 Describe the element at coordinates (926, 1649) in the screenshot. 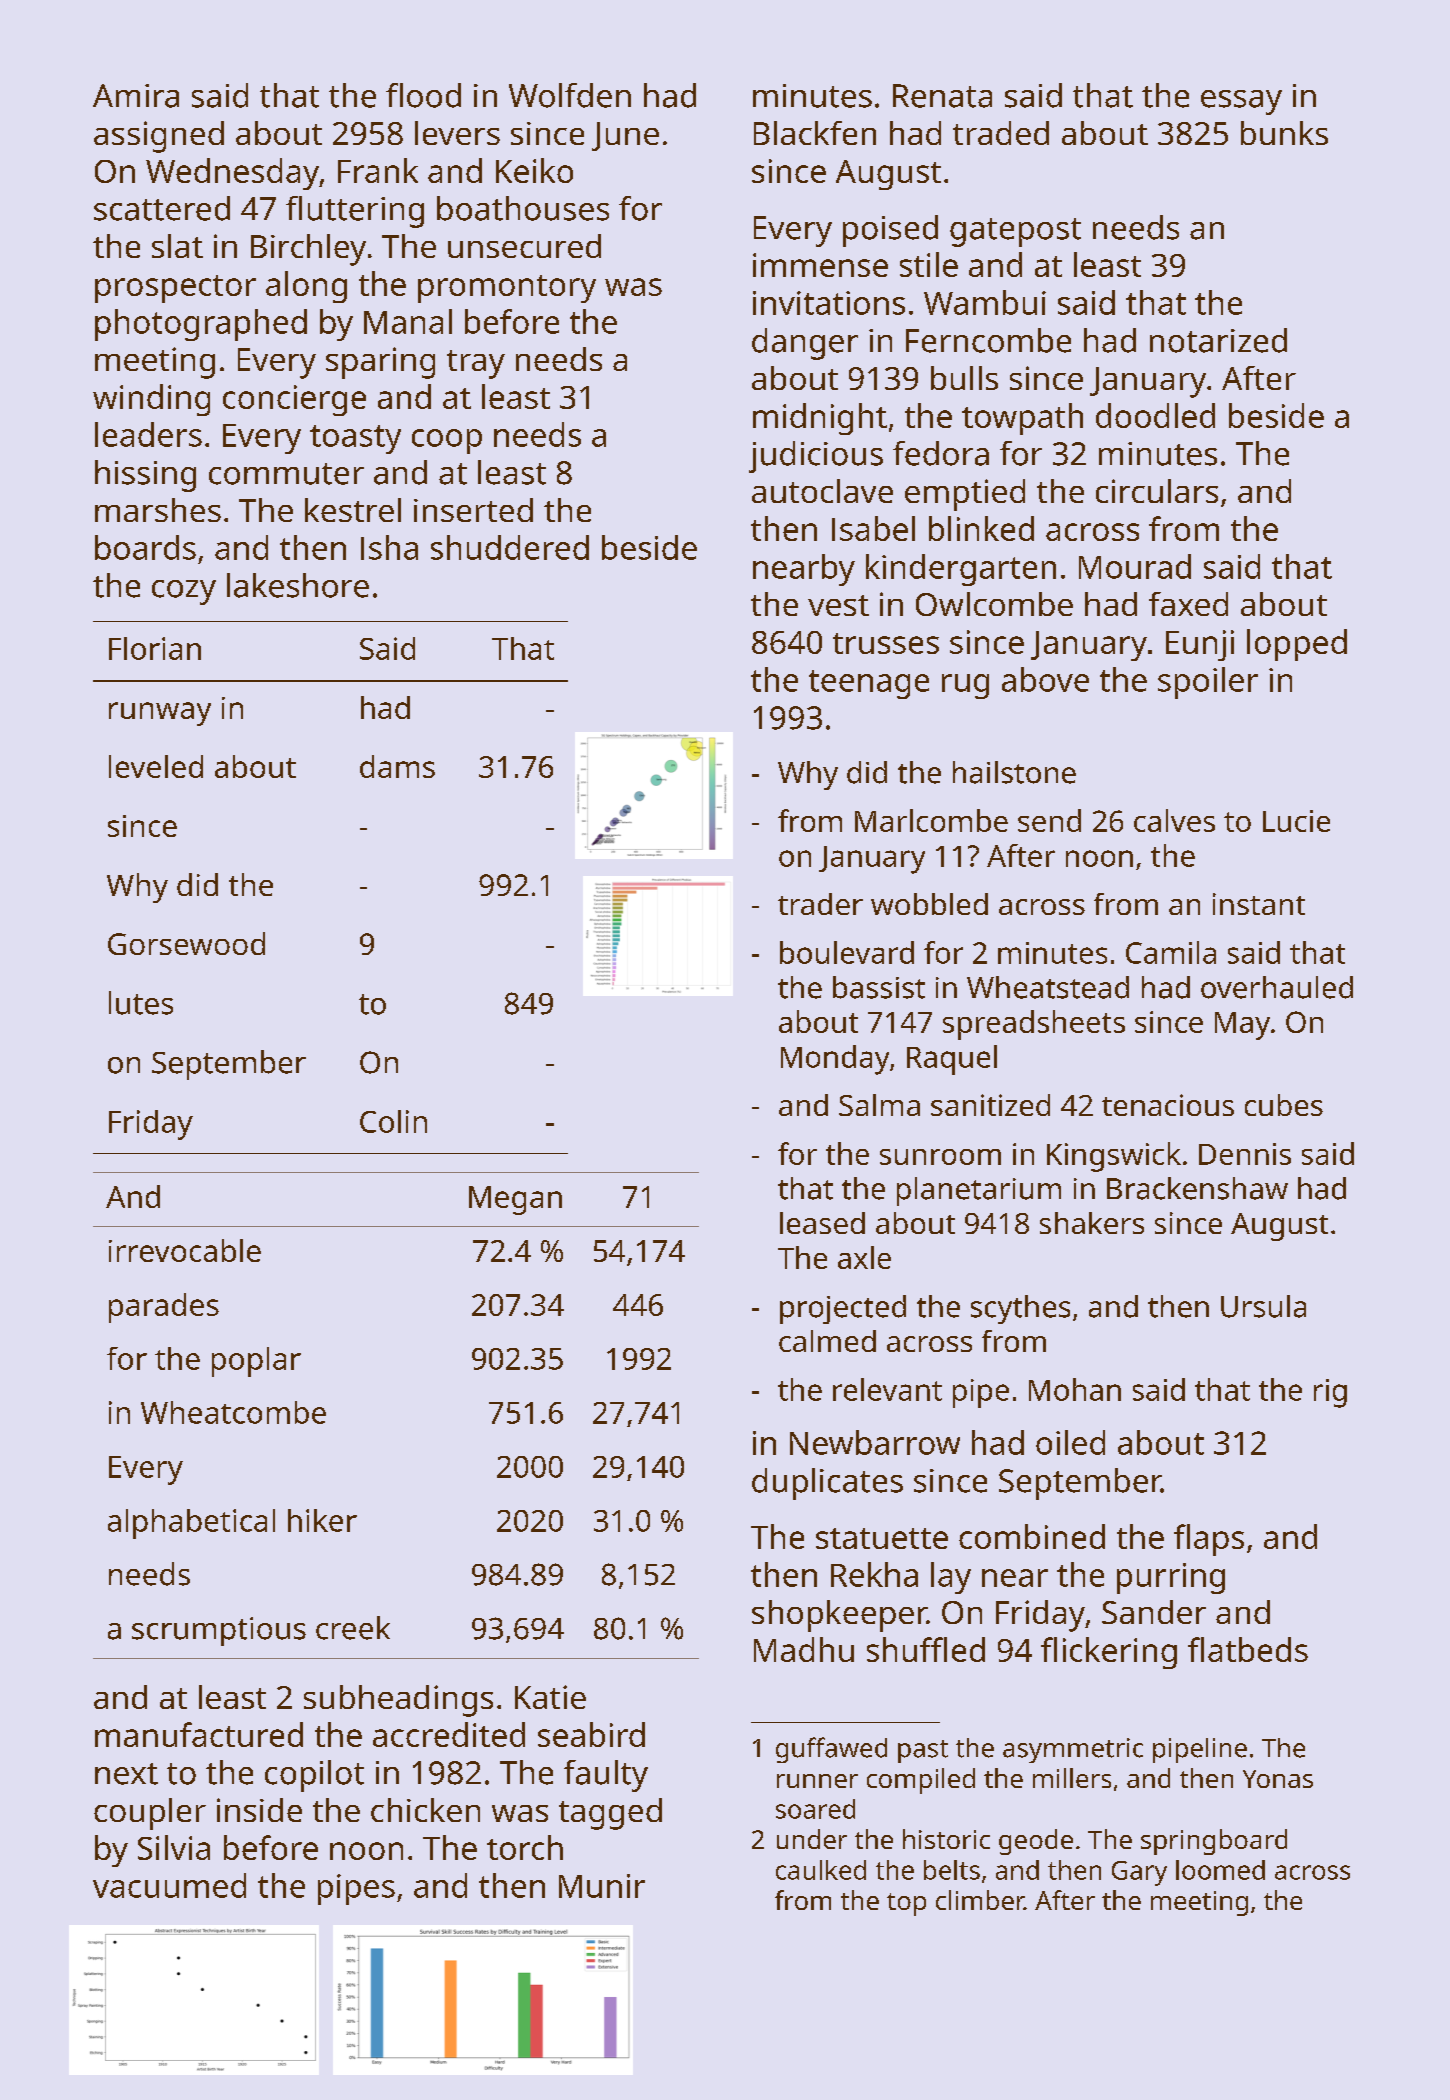

I see `shuffled` at that location.
